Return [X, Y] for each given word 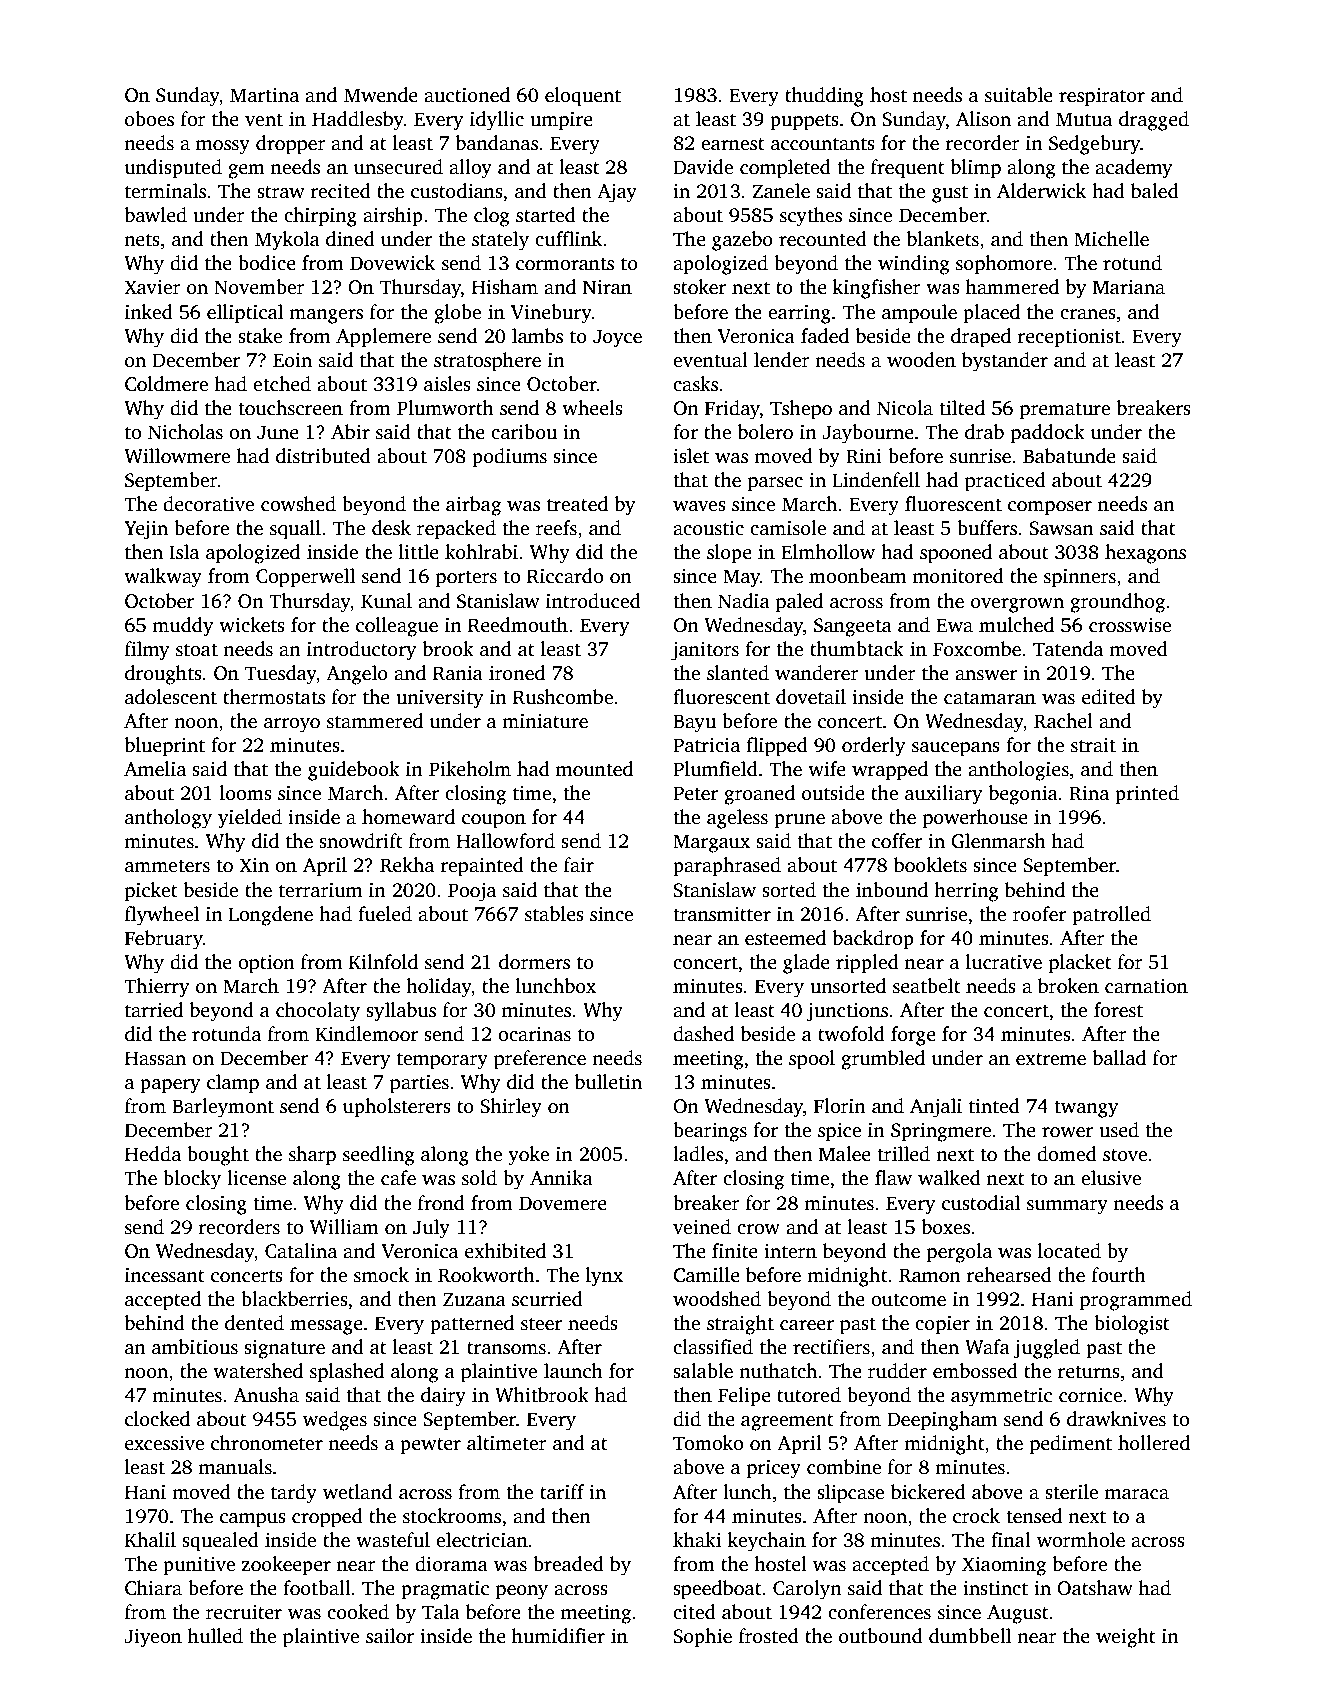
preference [540, 1060]
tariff [562, 1492]
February [164, 940]
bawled [155, 215]
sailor [390, 1636]
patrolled [1111, 916]
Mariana [1129, 287]
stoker [699, 287]
